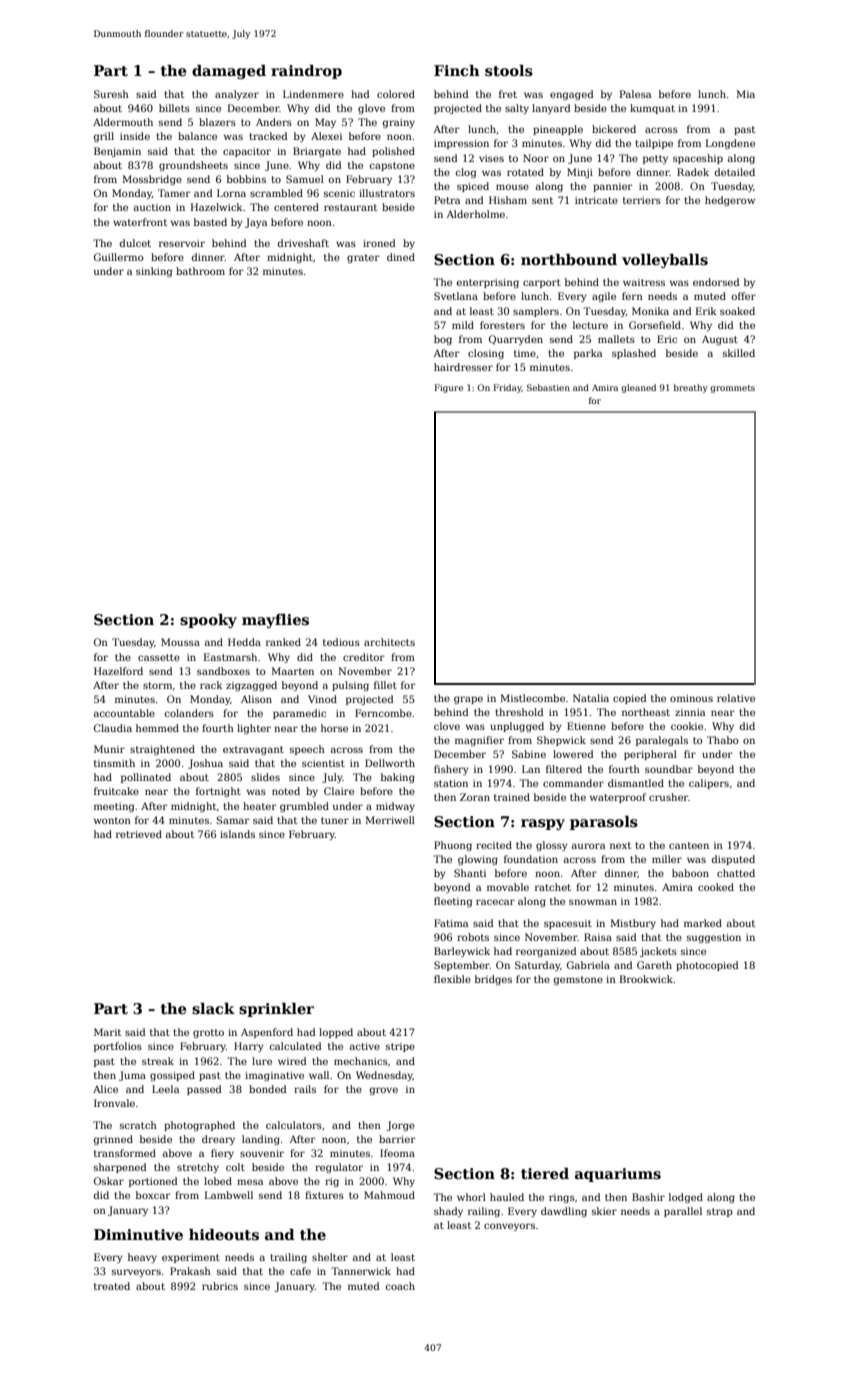 This screenshot has width=849, height=1400. What do you see at coordinates (389, 642) in the screenshot?
I see `architects` at bounding box center [389, 642].
